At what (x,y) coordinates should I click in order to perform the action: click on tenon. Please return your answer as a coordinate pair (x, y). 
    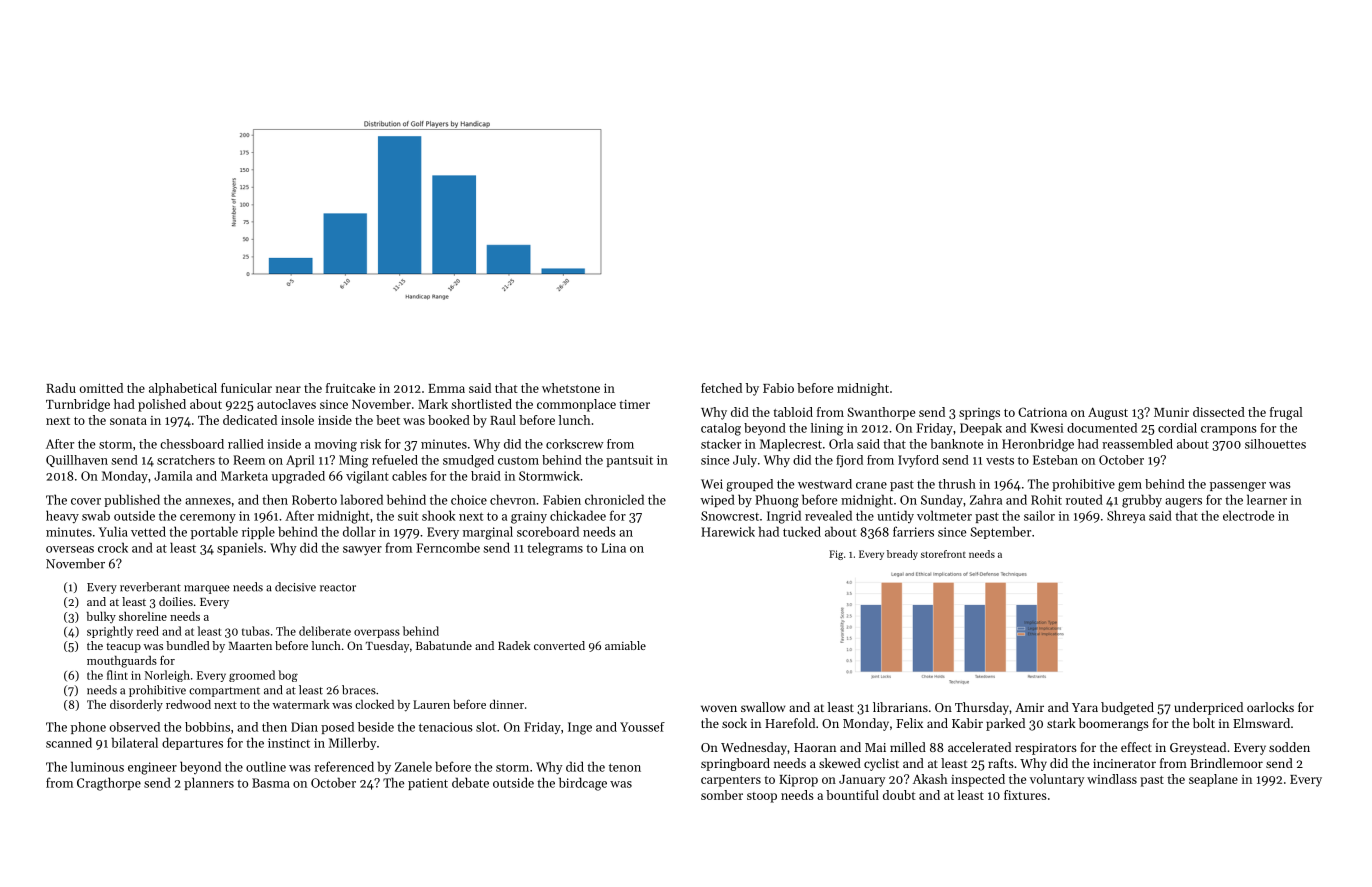
    Looking at the image, I should click on (625, 767).
